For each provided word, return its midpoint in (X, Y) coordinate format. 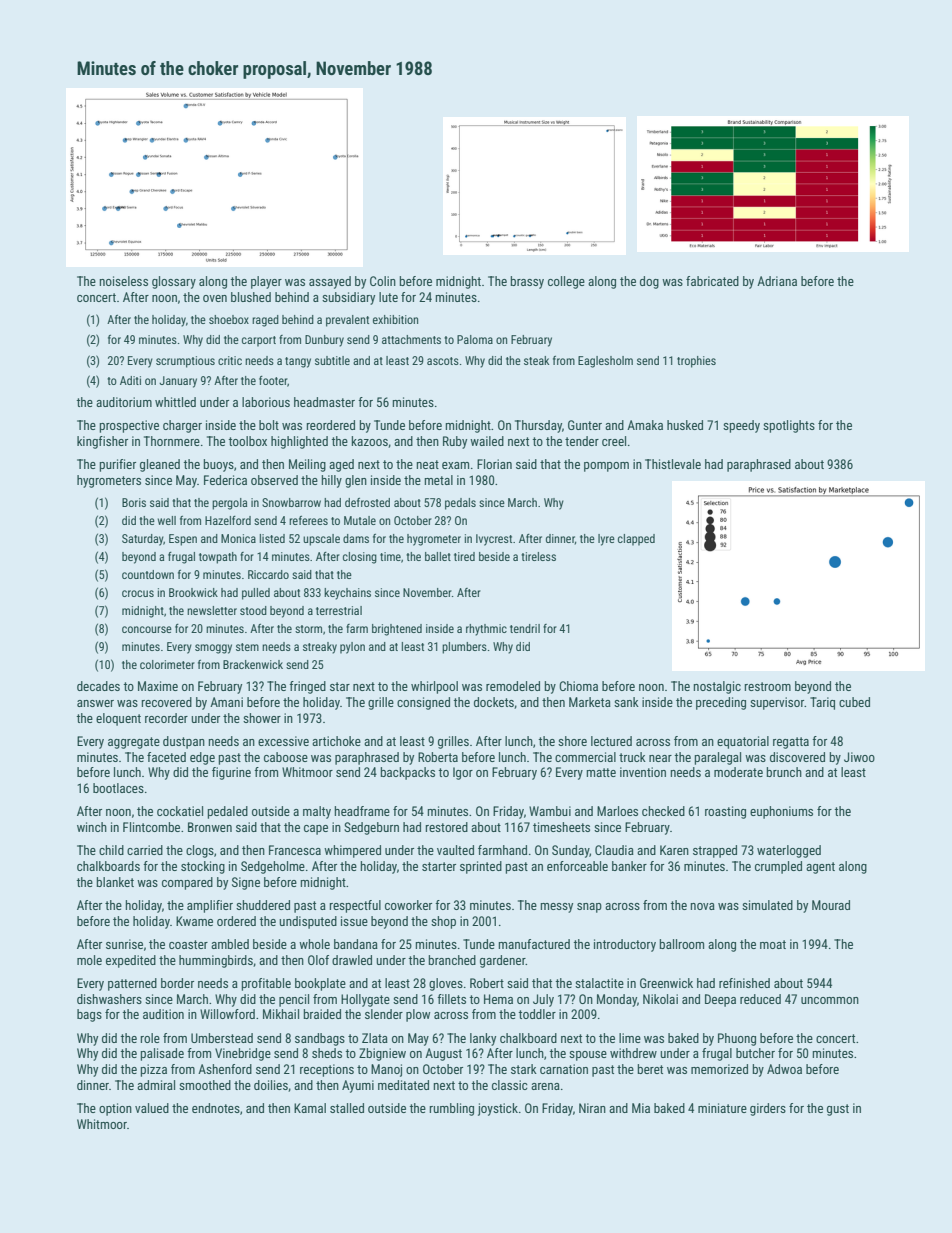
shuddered (263, 905)
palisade (162, 1054)
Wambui (550, 811)
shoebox (229, 319)
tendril (525, 628)
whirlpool (434, 687)
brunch (784, 772)
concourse (147, 629)
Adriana (777, 281)
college (566, 282)
